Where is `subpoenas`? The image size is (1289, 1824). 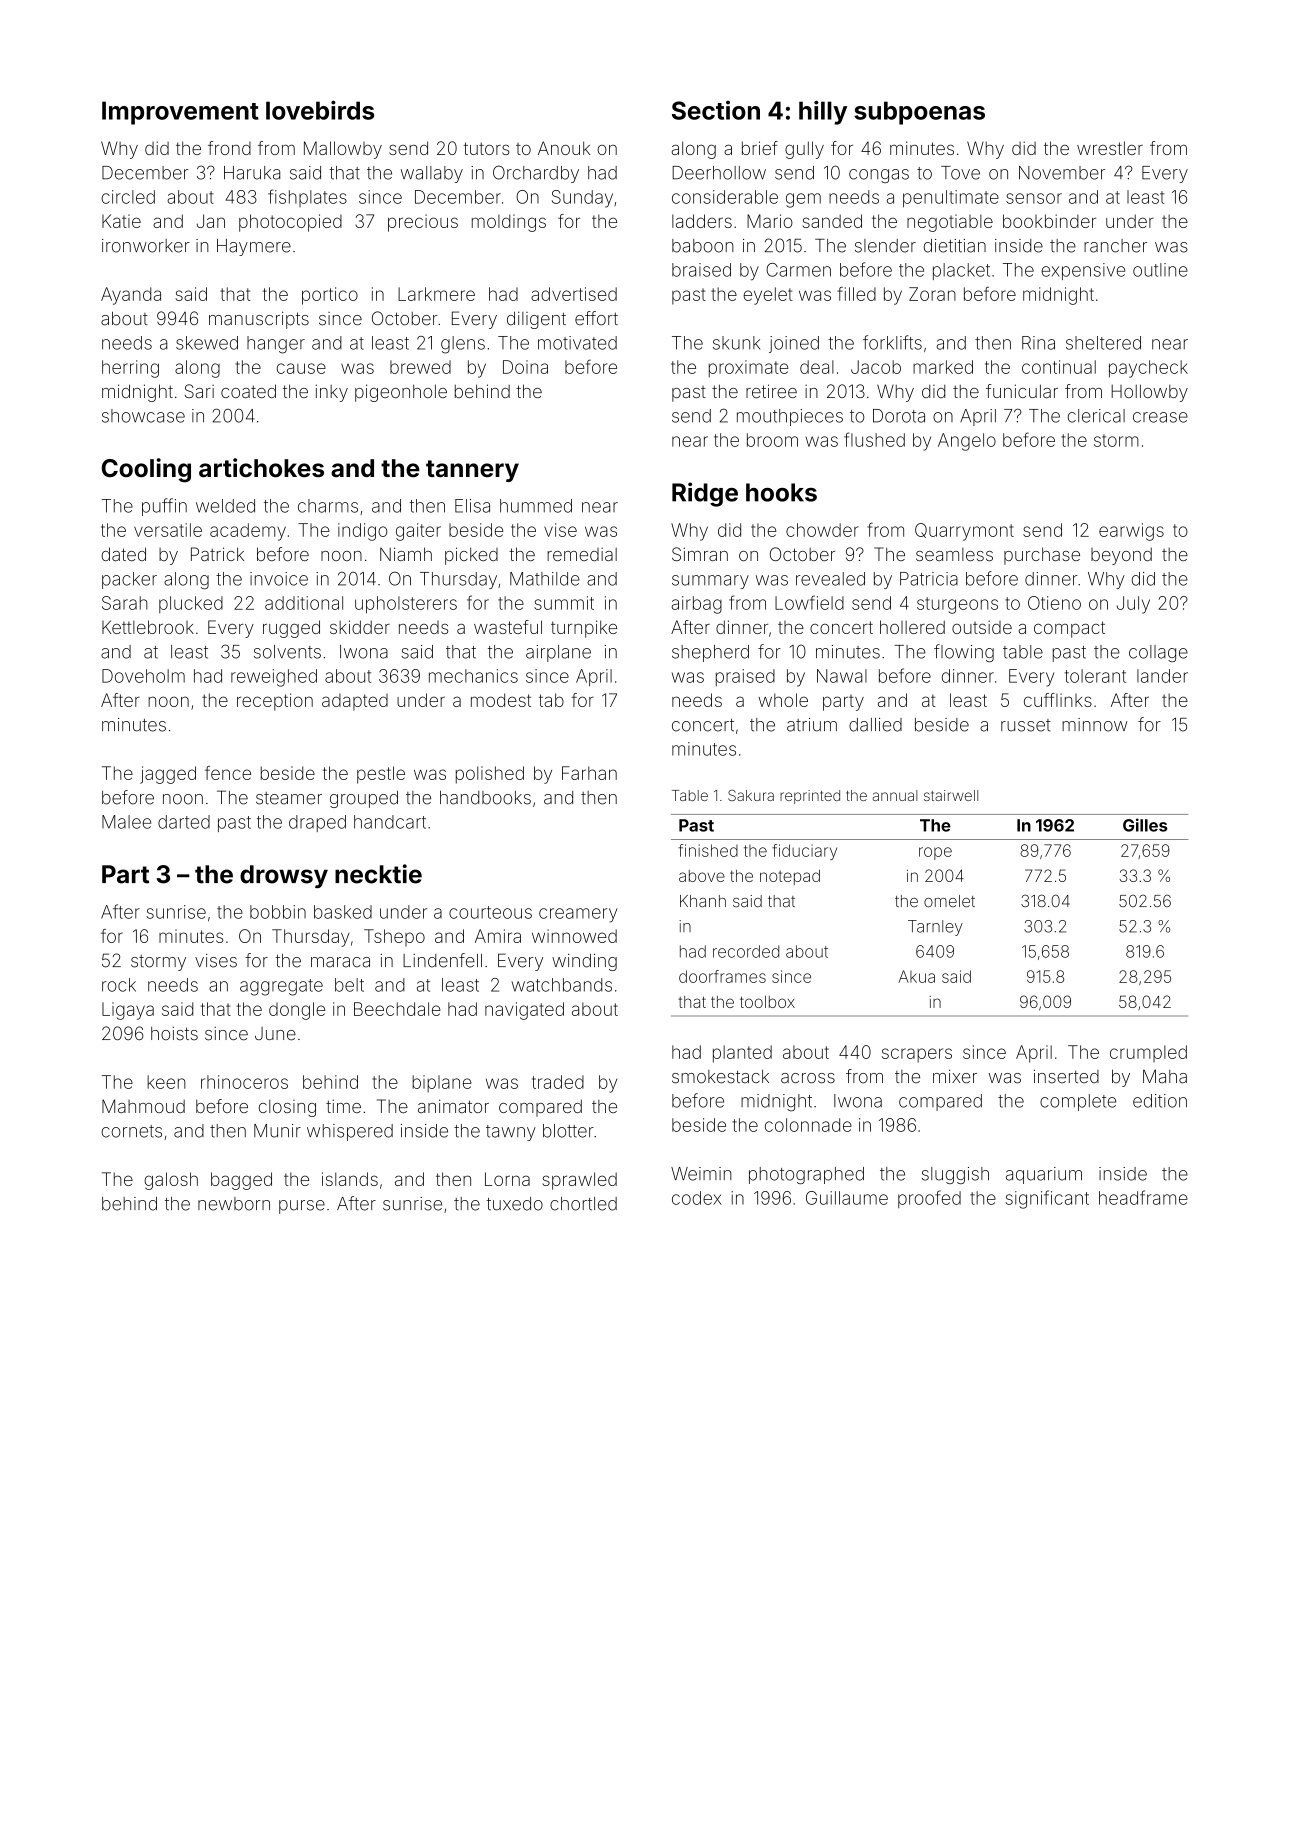 subpoenas is located at coordinates (919, 113).
